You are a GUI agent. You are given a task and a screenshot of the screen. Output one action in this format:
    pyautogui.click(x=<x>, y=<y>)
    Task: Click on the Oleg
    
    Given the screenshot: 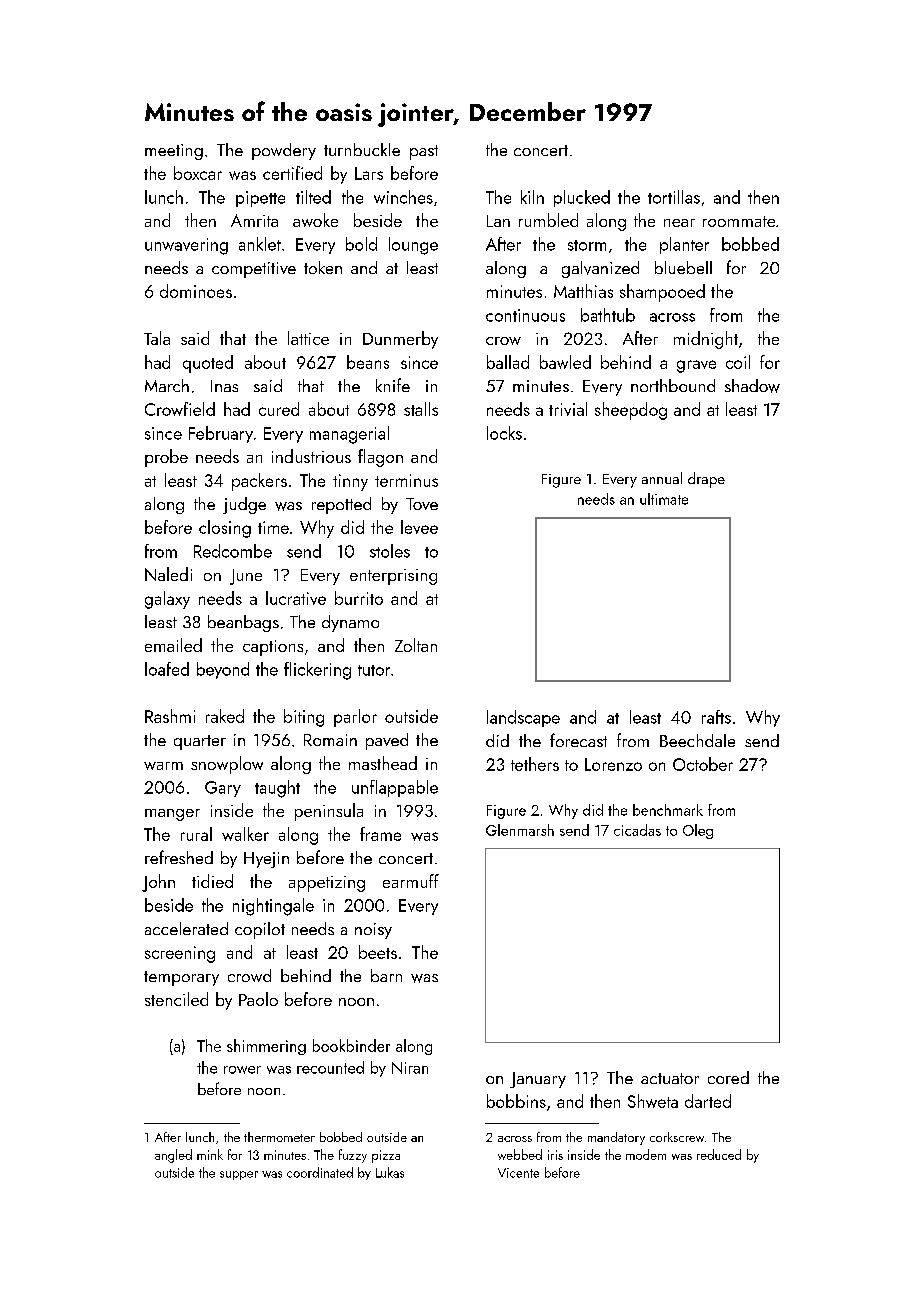 What is the action you would take?
    pyautogui.click(x=698, y=831)
